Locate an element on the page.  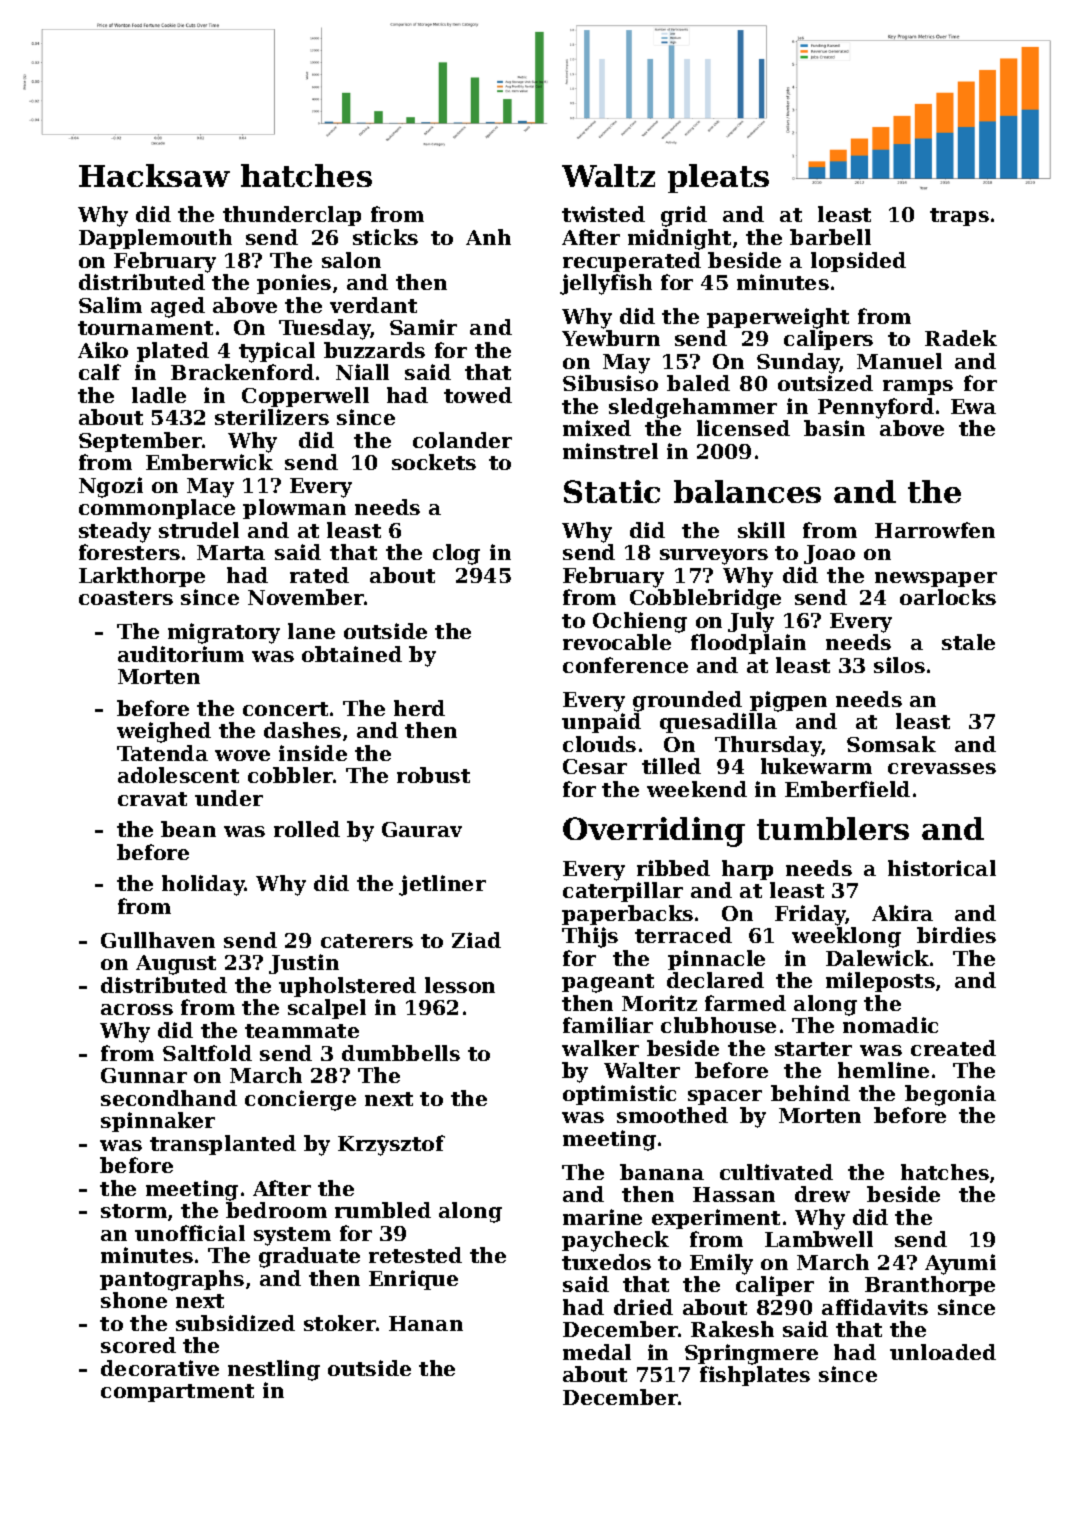
paperweight is located at coordinates (778, 318).
